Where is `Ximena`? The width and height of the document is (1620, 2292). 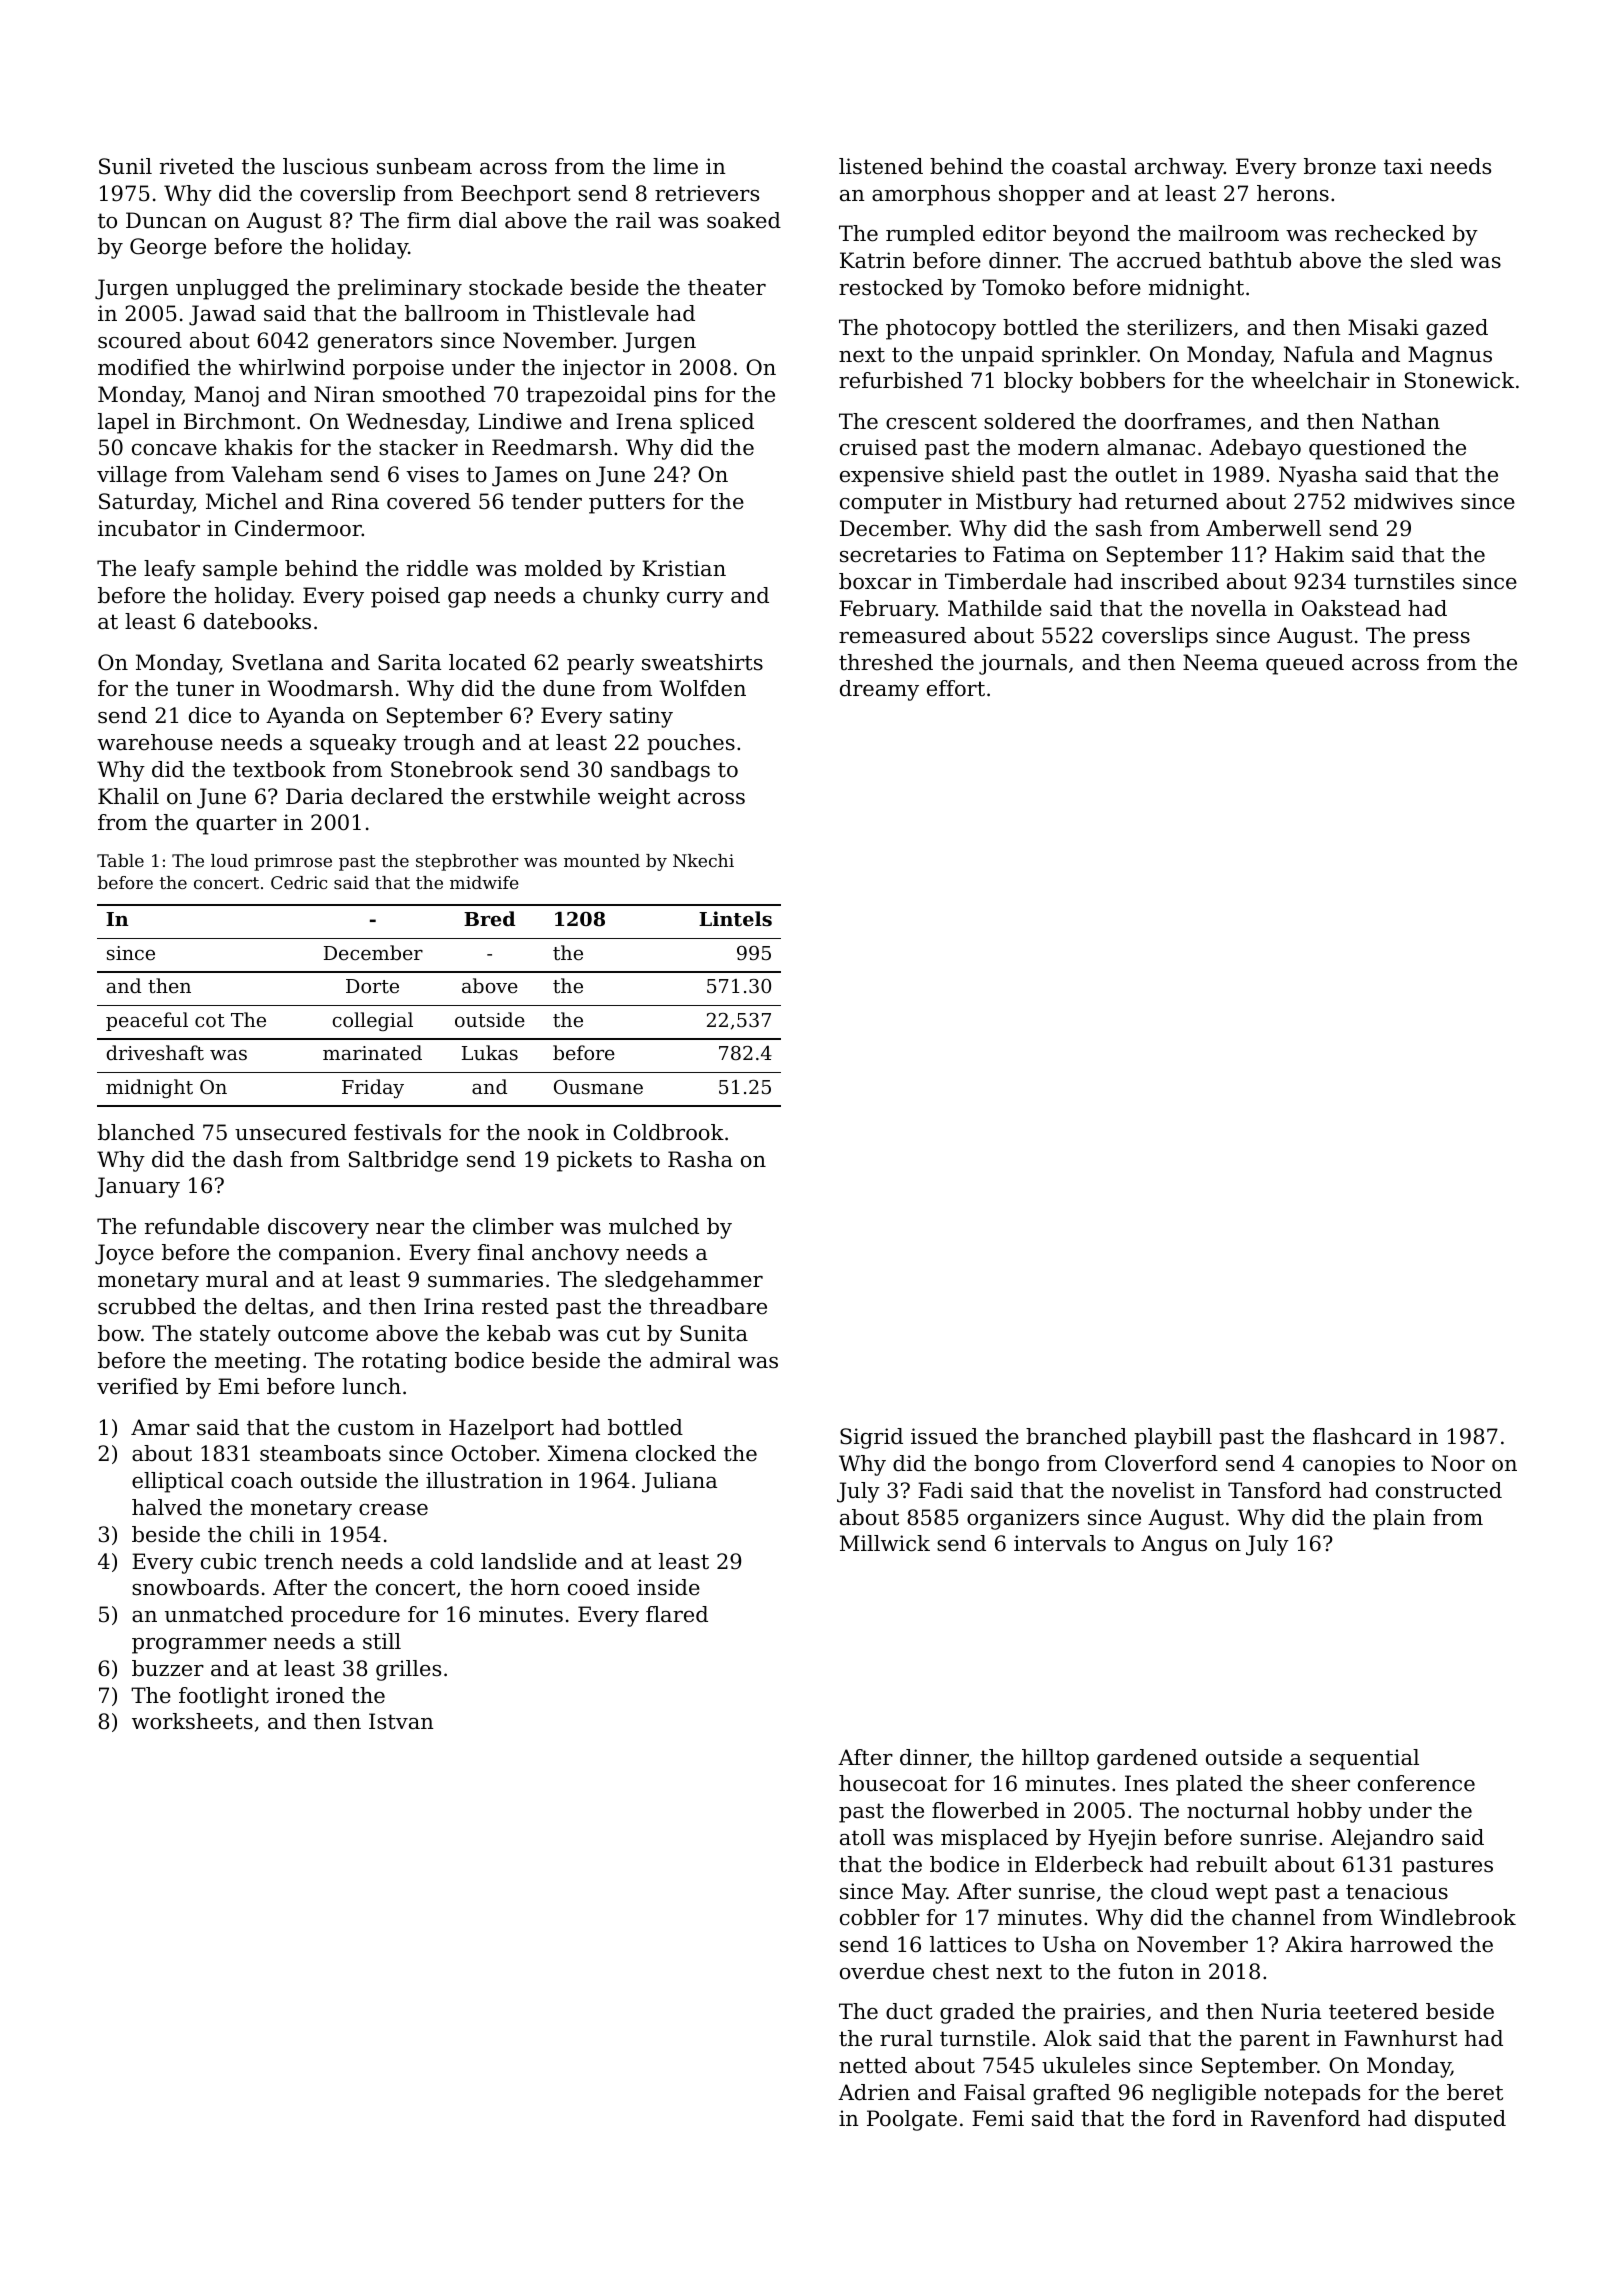 Ximena is located at coordinates (588, 1453).
